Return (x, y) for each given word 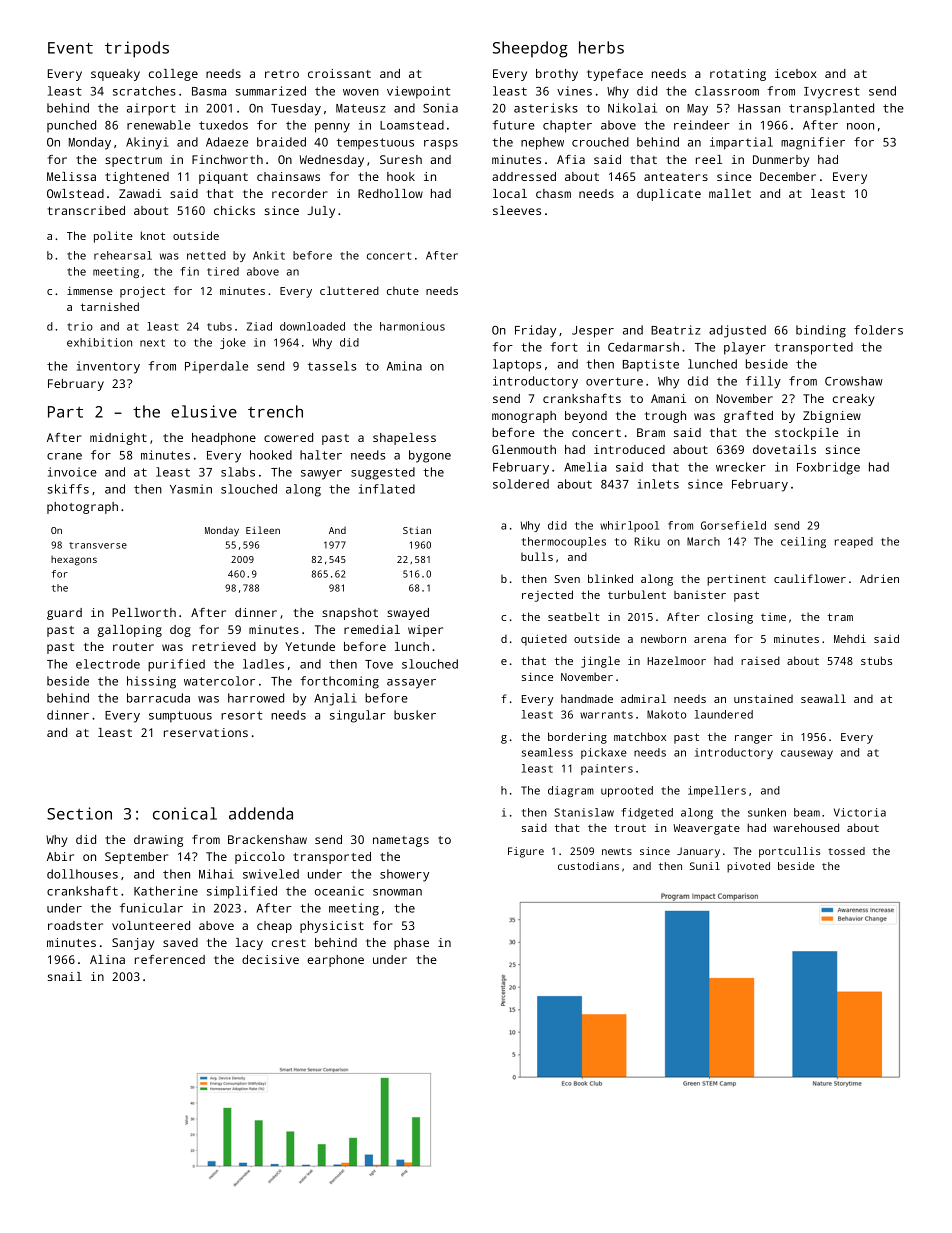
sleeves (517, 210)
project (142, 292)
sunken (767, 812)
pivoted (748, 867)
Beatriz (676, 330)
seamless (547, 752)
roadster (75, 925)
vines (574, 91)
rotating (738, 75)
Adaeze (227, 142)
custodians (588, 866)
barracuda (158, 698)
